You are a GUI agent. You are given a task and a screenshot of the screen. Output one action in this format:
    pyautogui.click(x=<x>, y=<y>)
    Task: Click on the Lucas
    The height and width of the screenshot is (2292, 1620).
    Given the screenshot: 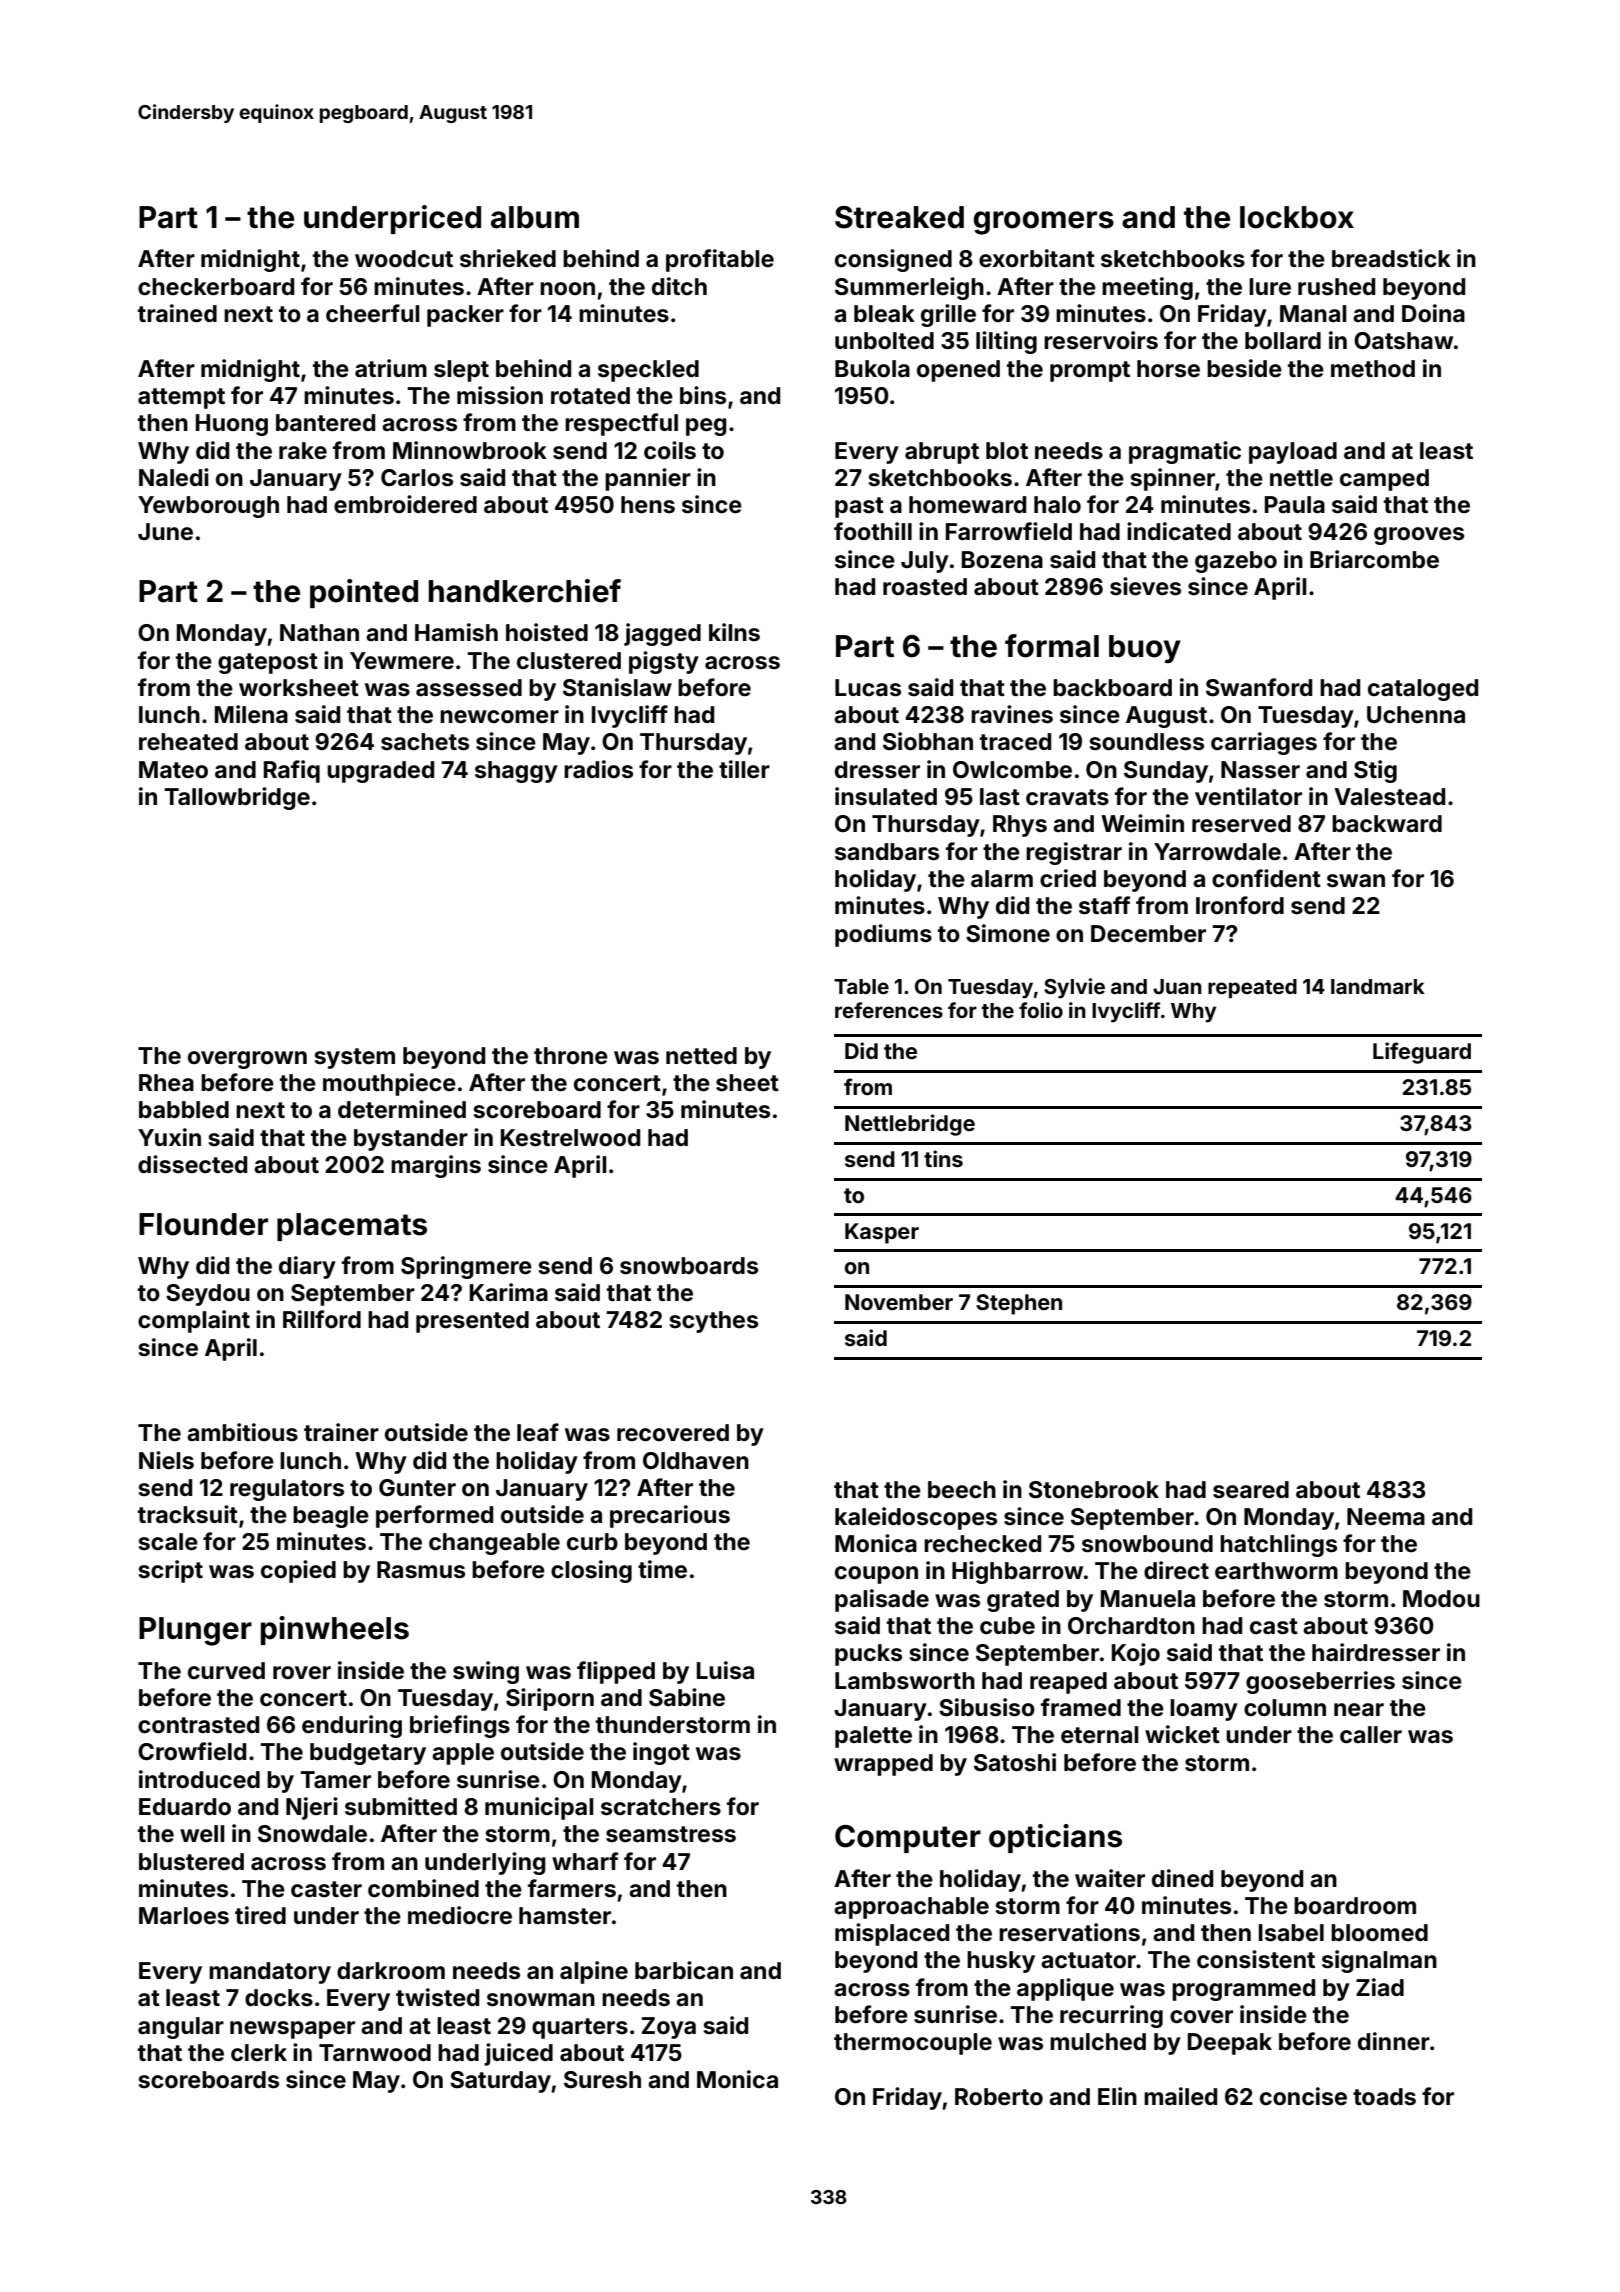 What is the action you would take?
    pyautogui.click(x=868, y=688)
